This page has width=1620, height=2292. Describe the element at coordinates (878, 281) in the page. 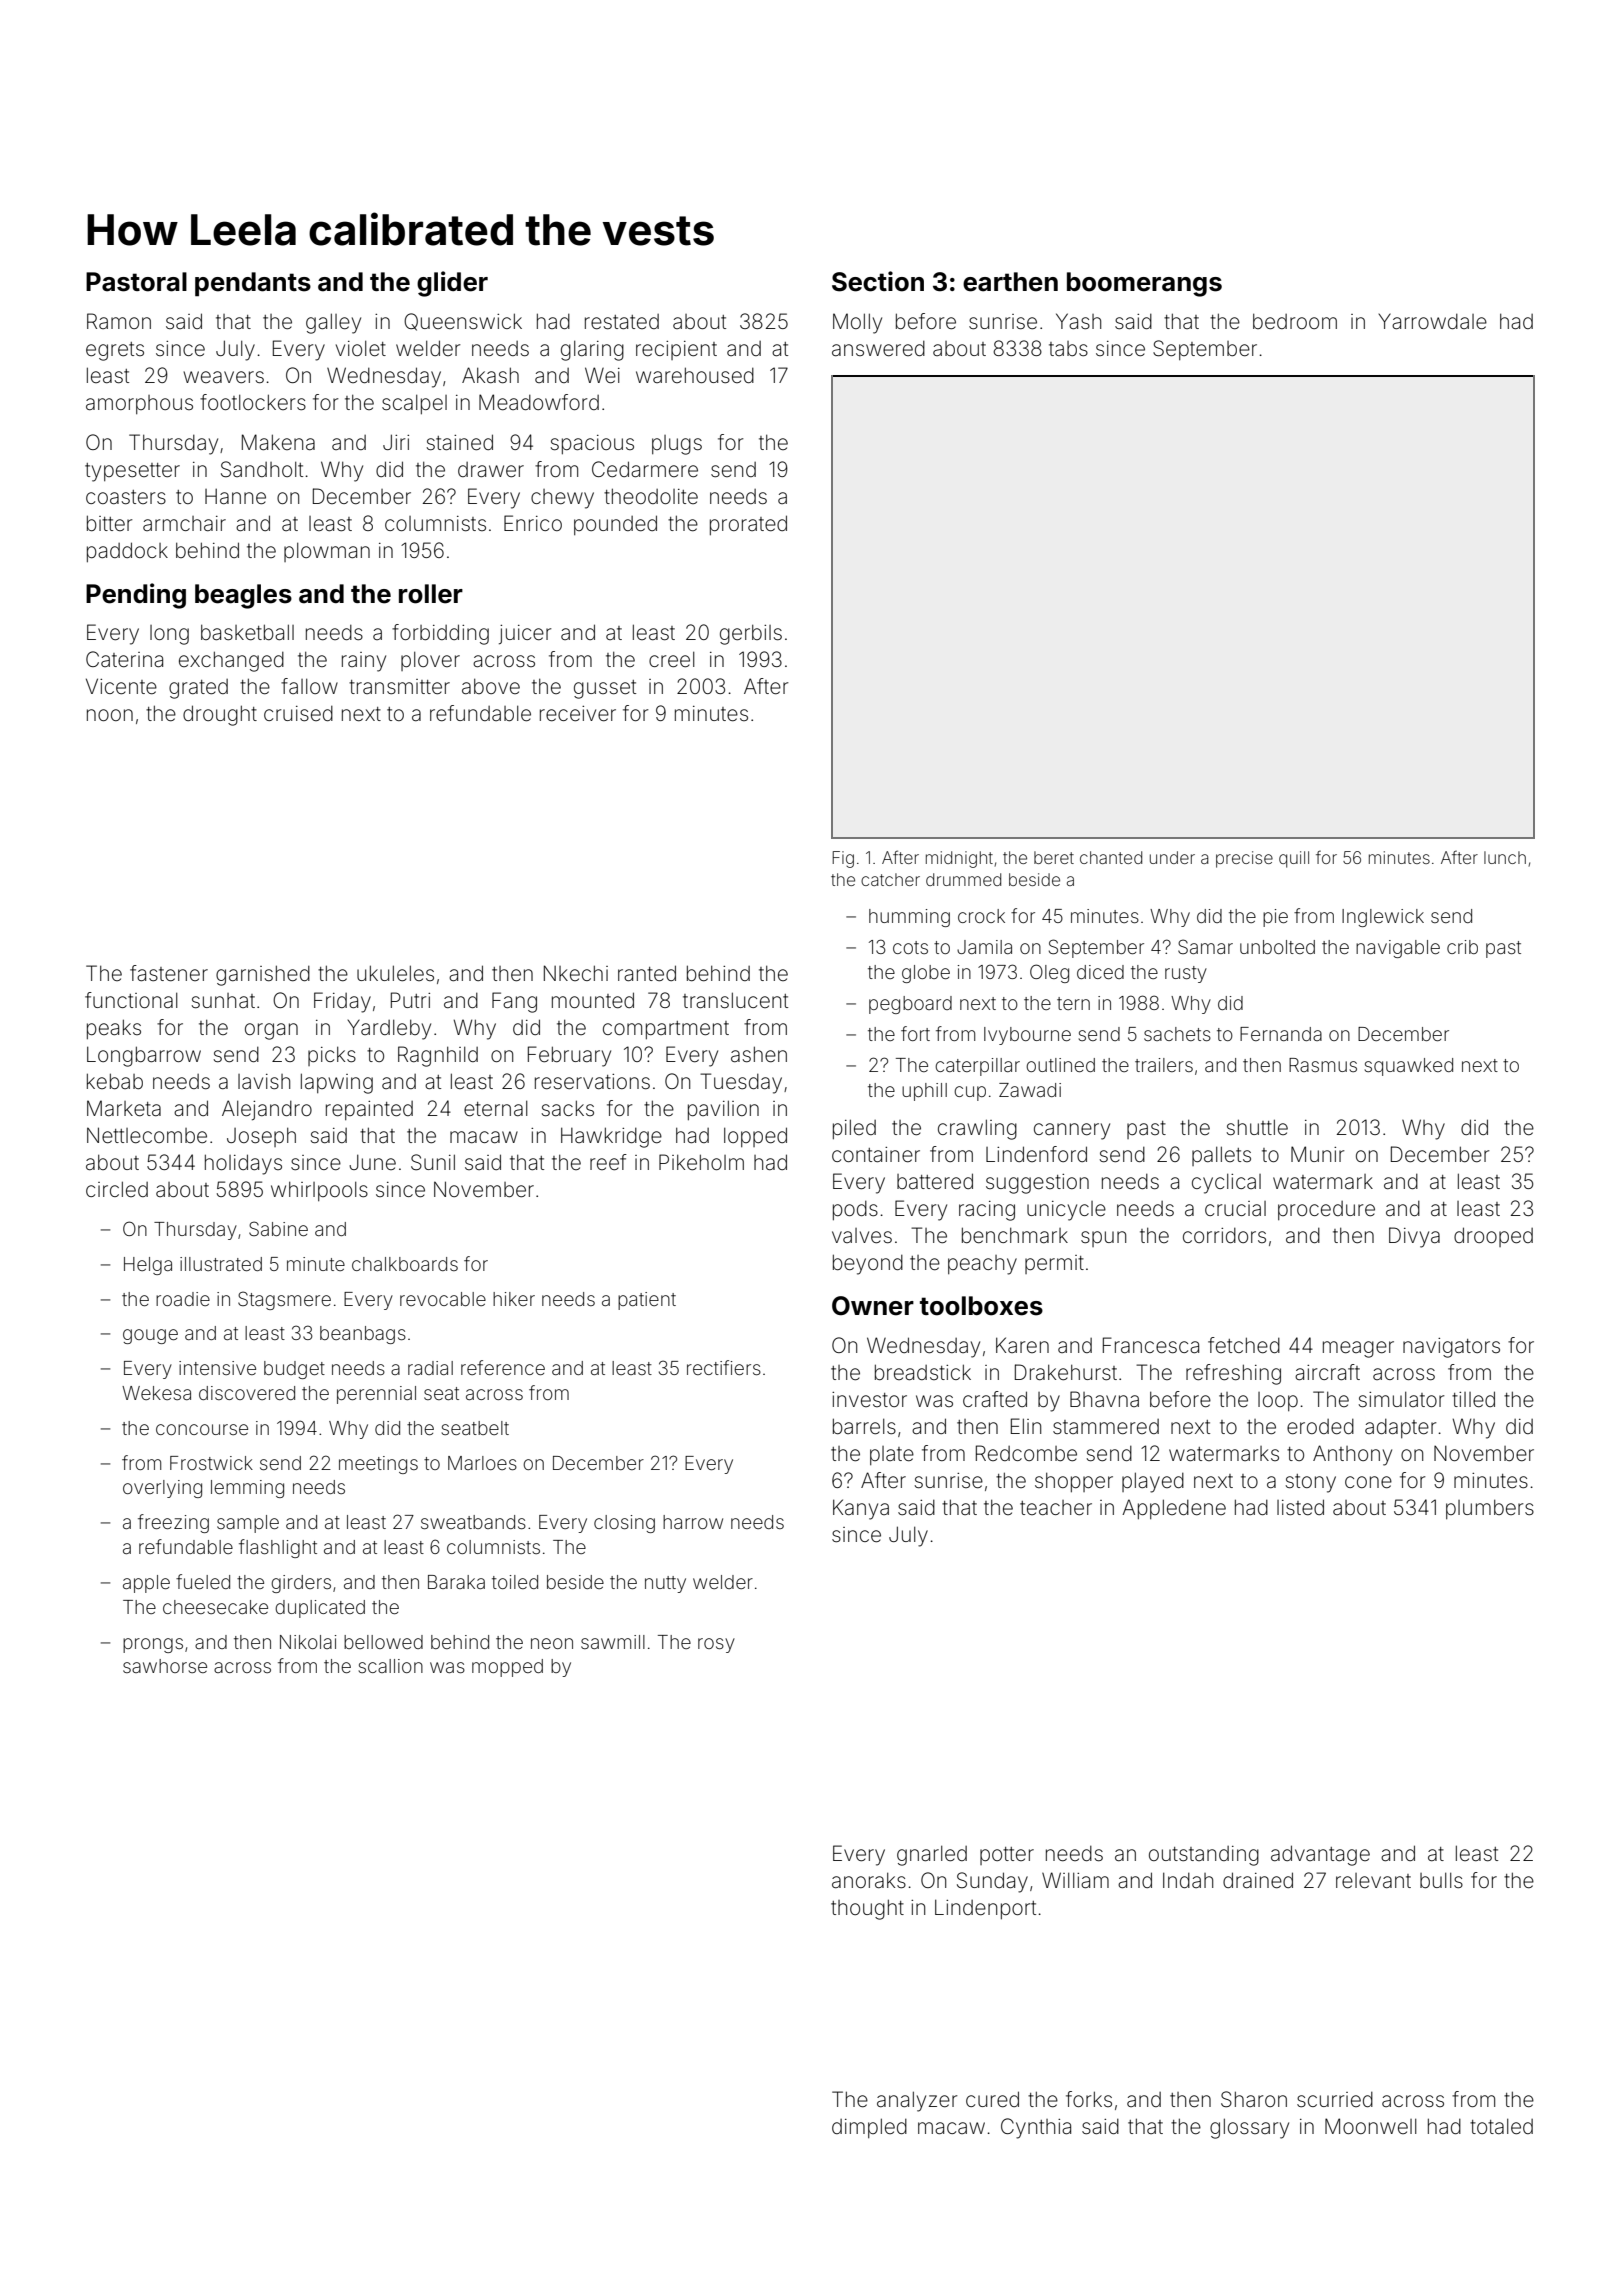

I see `Section` at that location.
